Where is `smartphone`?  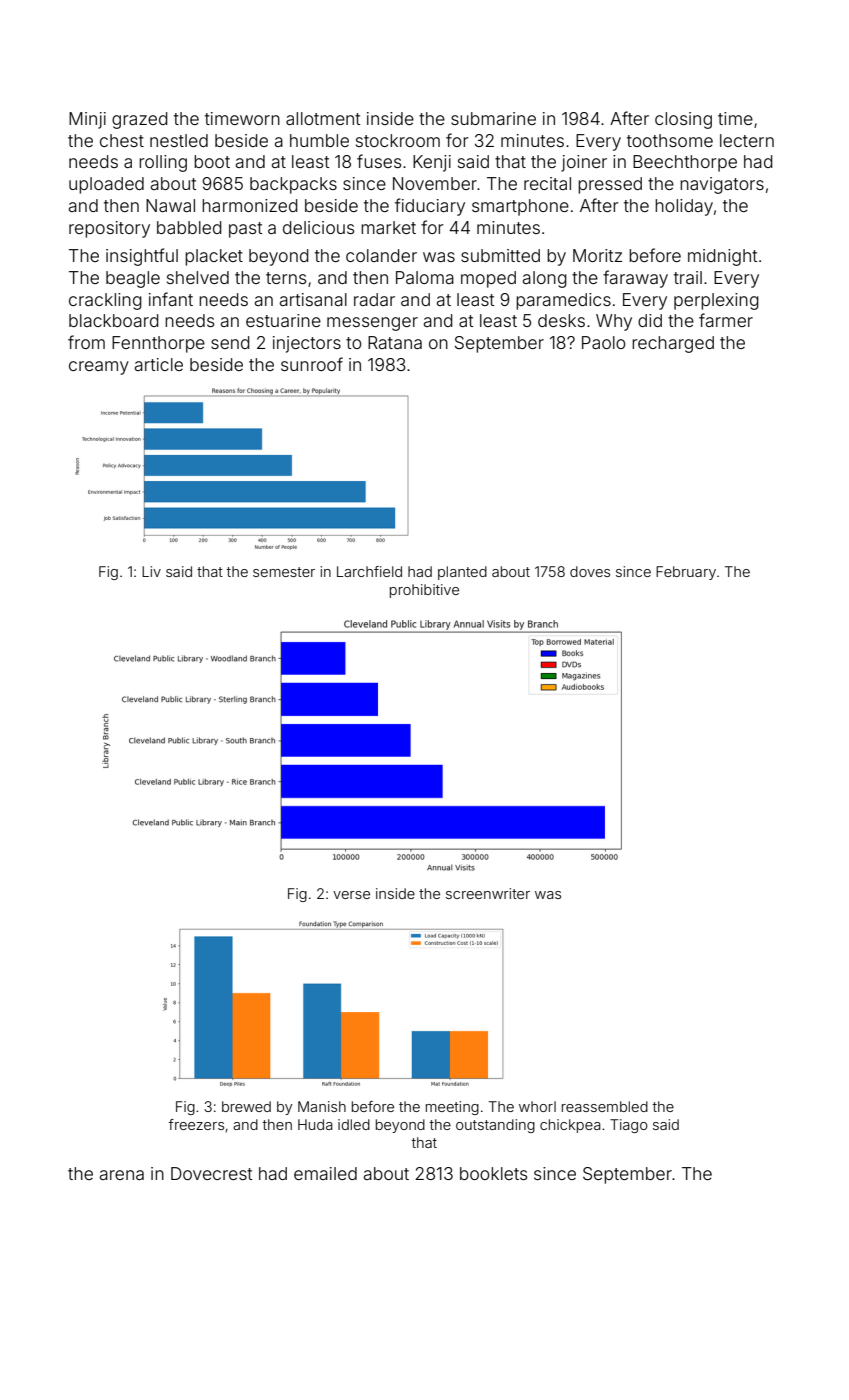 smartphone is located at coordinates (520, 207).
